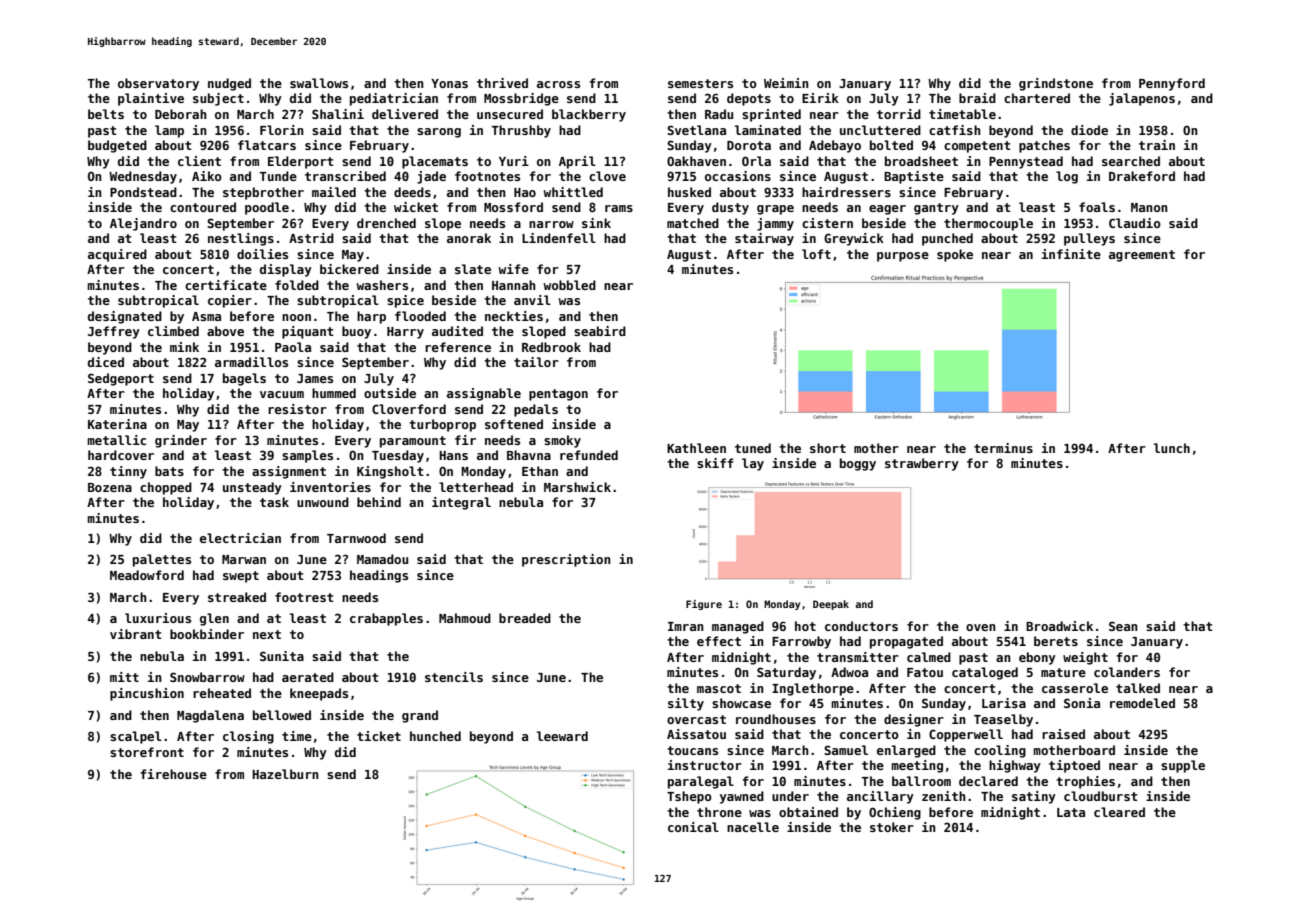 The image size is (1308, 924). What do you see at coordinates (562, 736) in the document?
I see `leeward` at bounding box center [562, 736].
